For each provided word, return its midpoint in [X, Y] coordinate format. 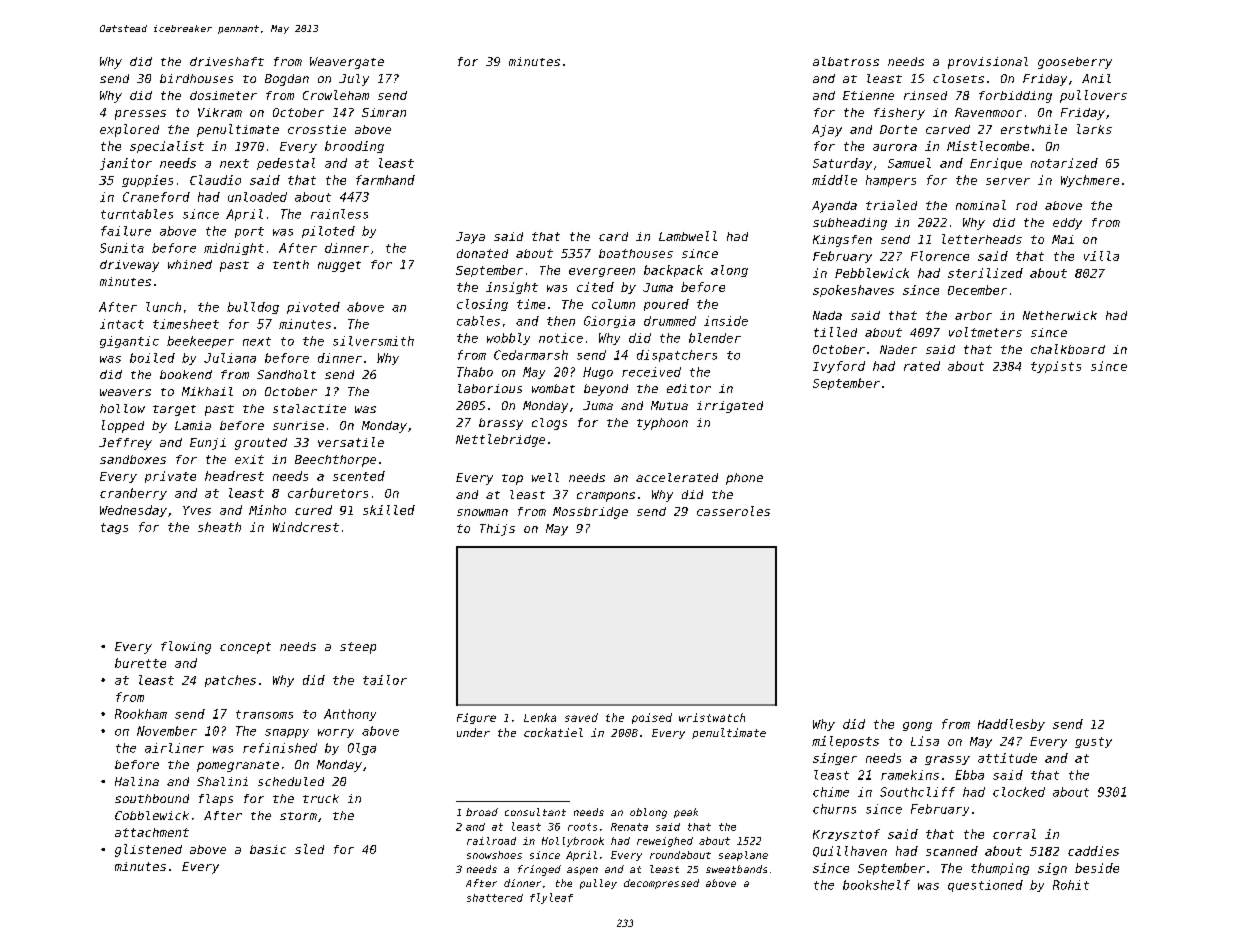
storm [298, 816]
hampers [891, 181]
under [473, 732]
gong [917, 726]
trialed [891, 205]
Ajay [827, 131]
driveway [129, 266]
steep [358, 648]
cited [595, 287]
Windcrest [306, 527]
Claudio [215, 180]
